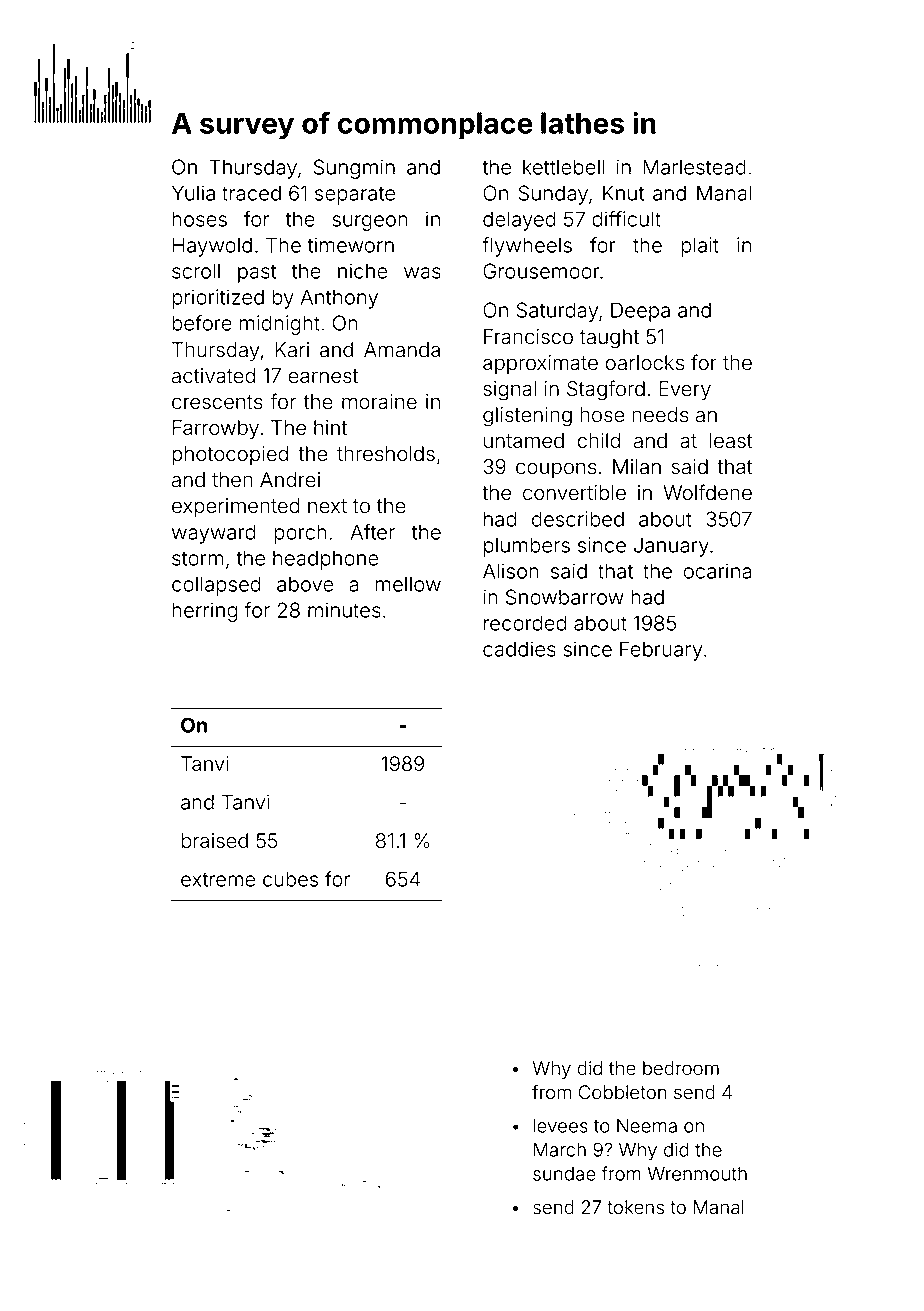 This screenshot has width=924, height=1311. I want to click on scroll, so click(196, 271).
